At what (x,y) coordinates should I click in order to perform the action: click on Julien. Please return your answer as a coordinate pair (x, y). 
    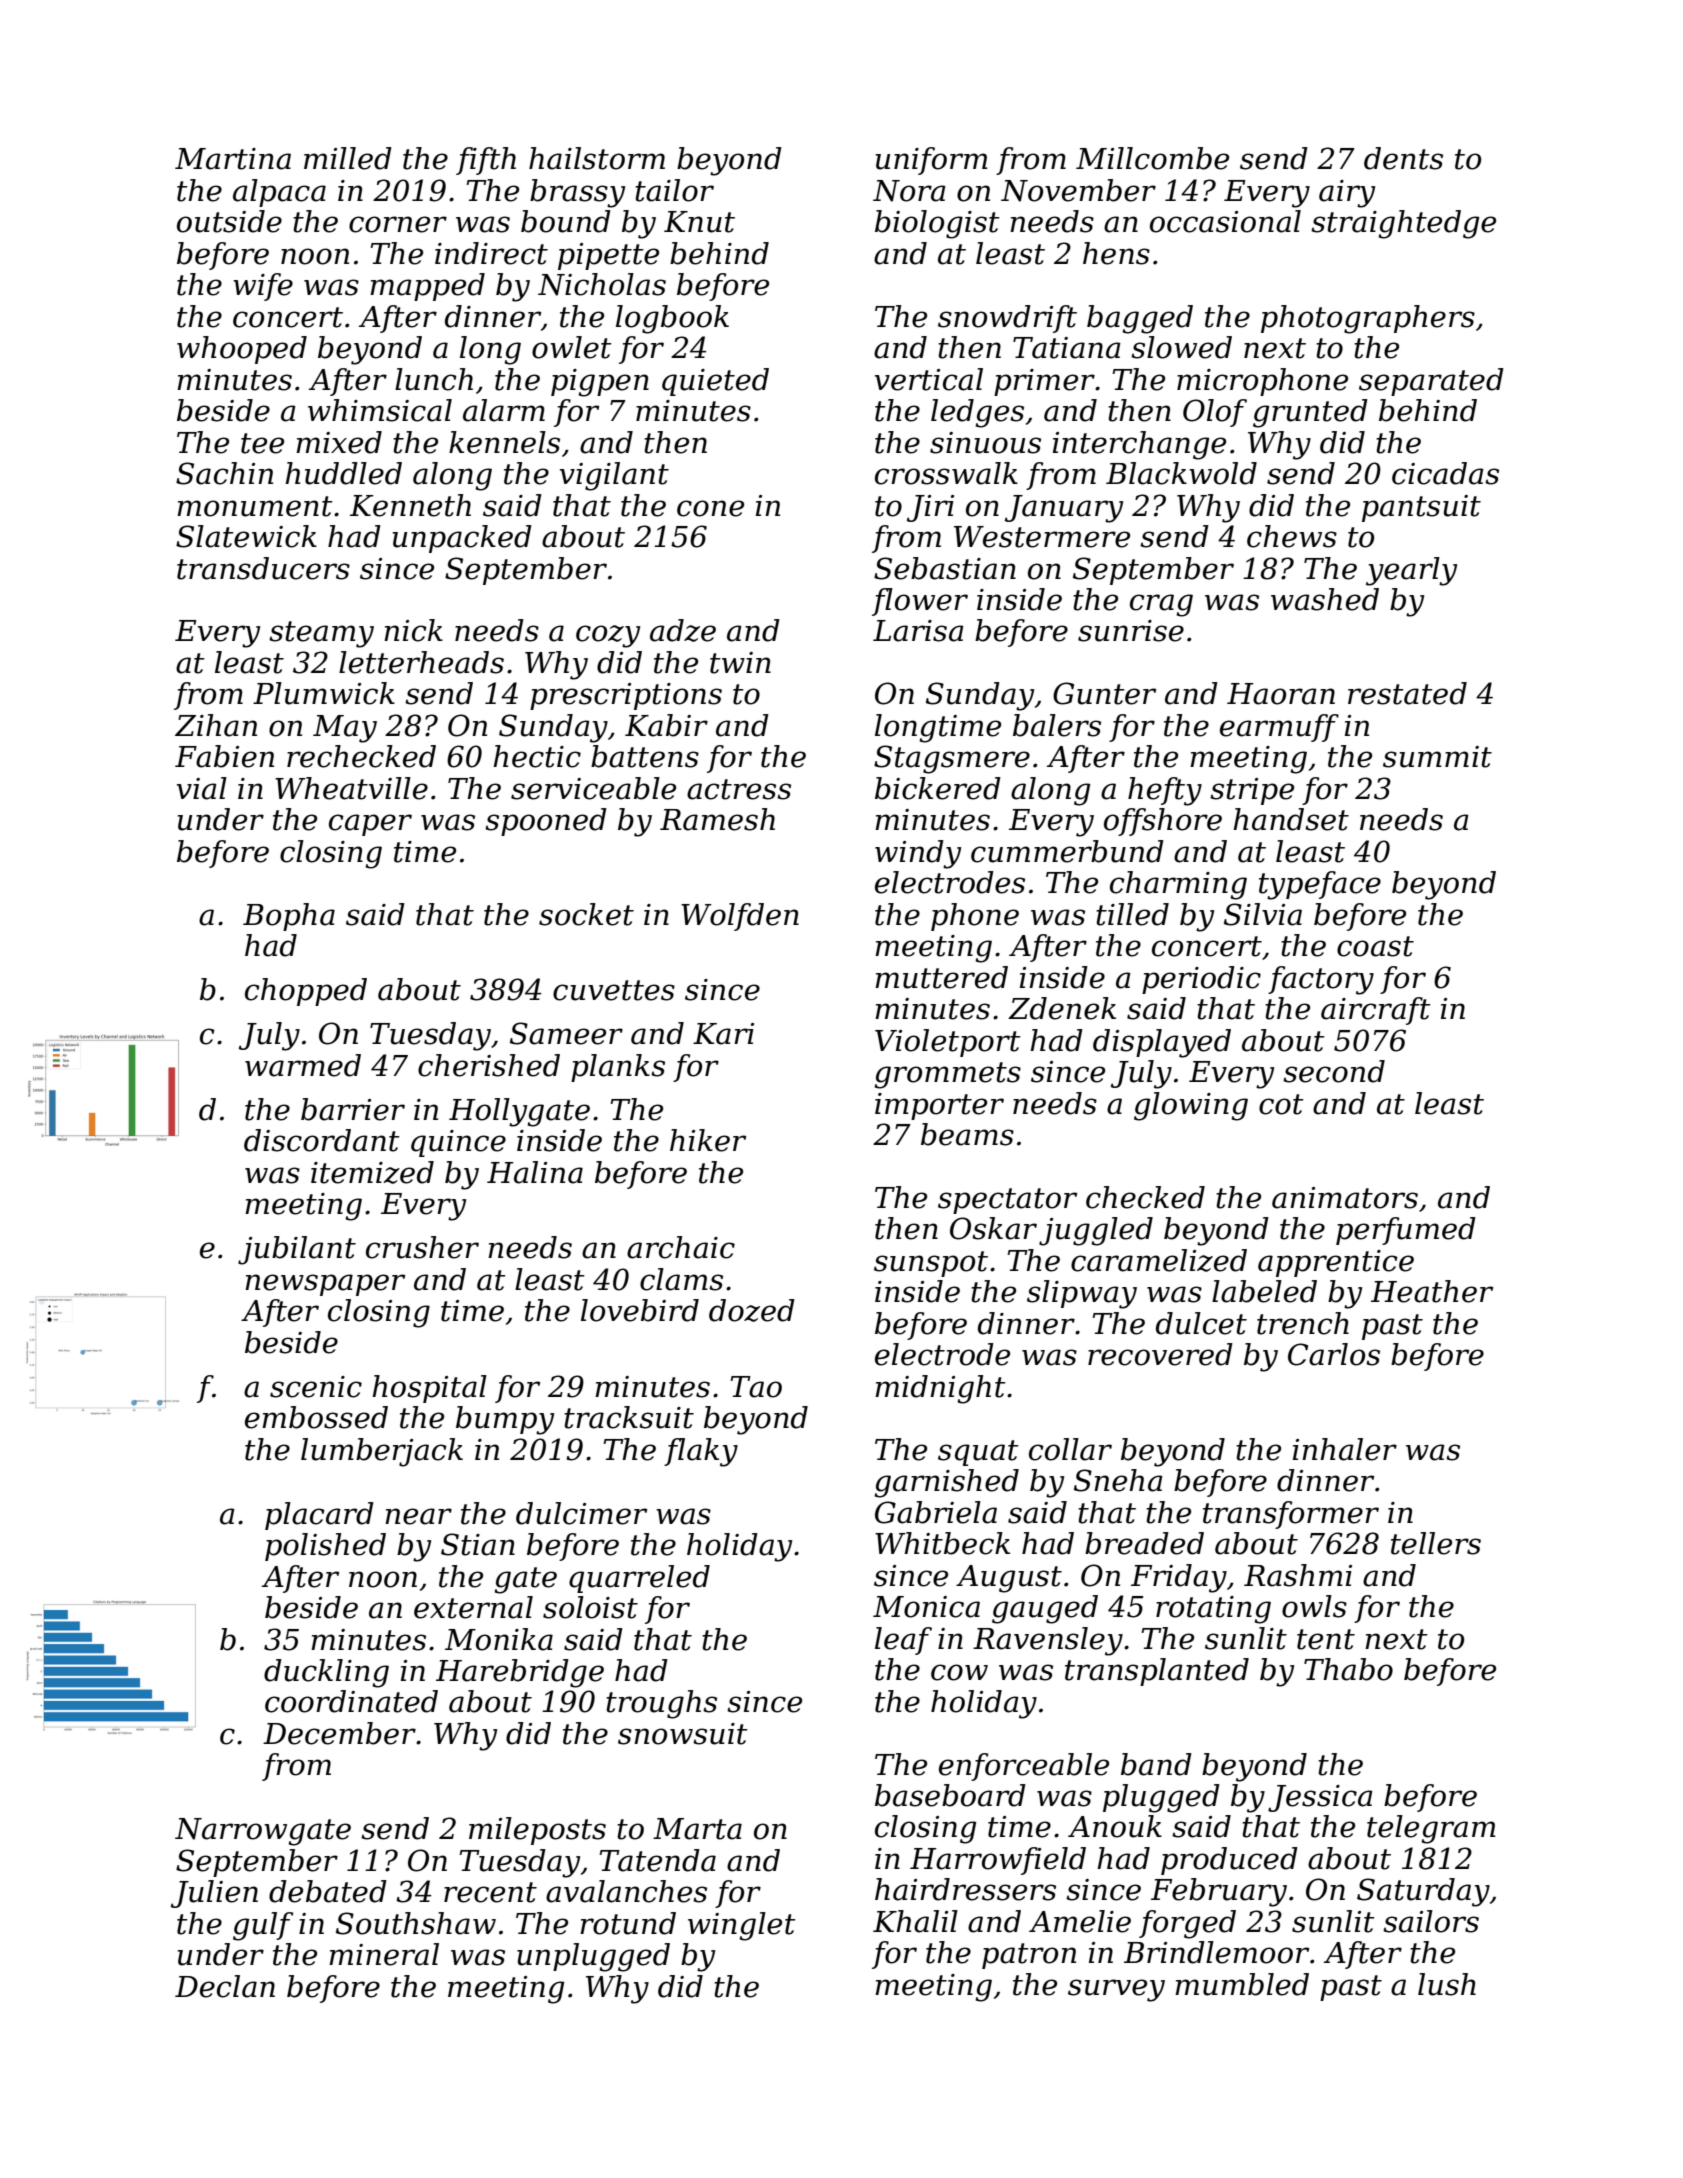
    Looking at the image, I should click on (214, 1894).
